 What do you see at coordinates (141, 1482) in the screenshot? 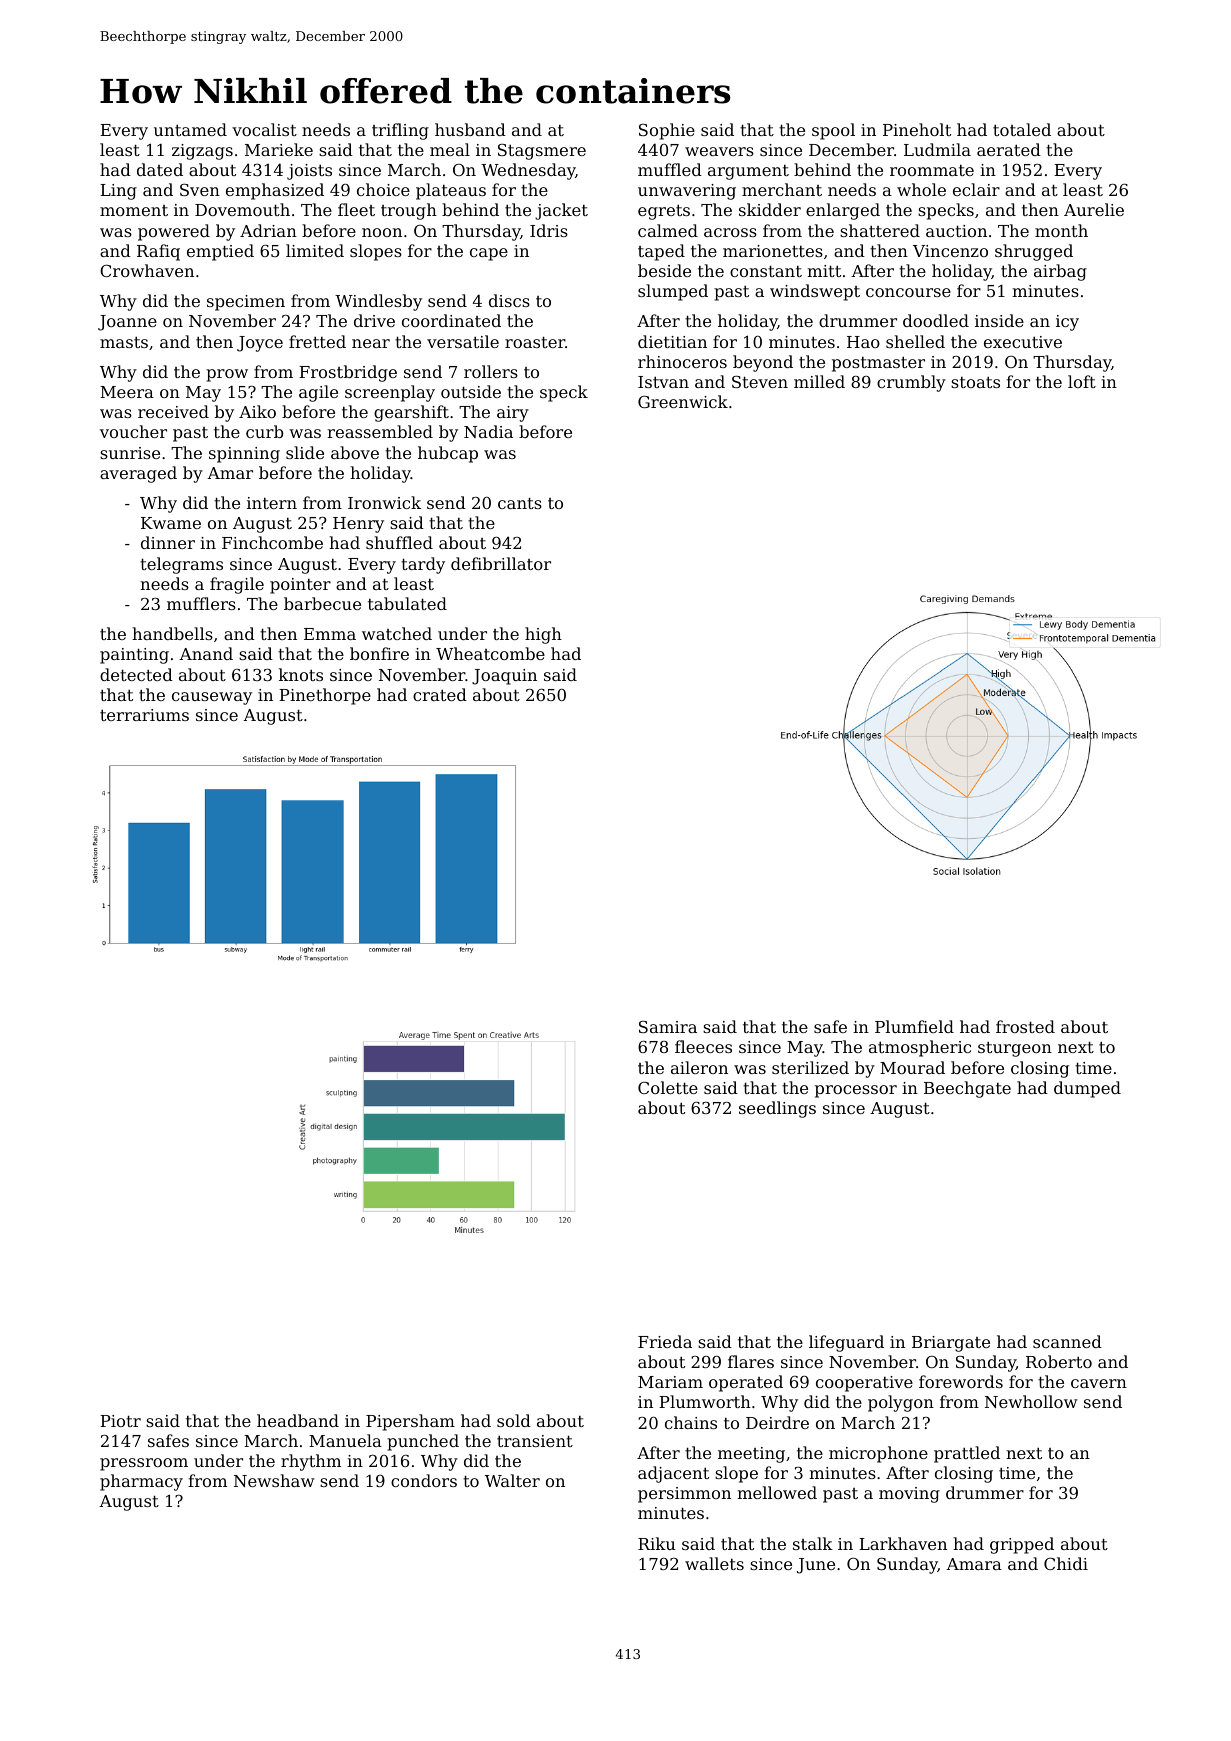
I see `pharmacy` at bounding box center [141, 1482].
